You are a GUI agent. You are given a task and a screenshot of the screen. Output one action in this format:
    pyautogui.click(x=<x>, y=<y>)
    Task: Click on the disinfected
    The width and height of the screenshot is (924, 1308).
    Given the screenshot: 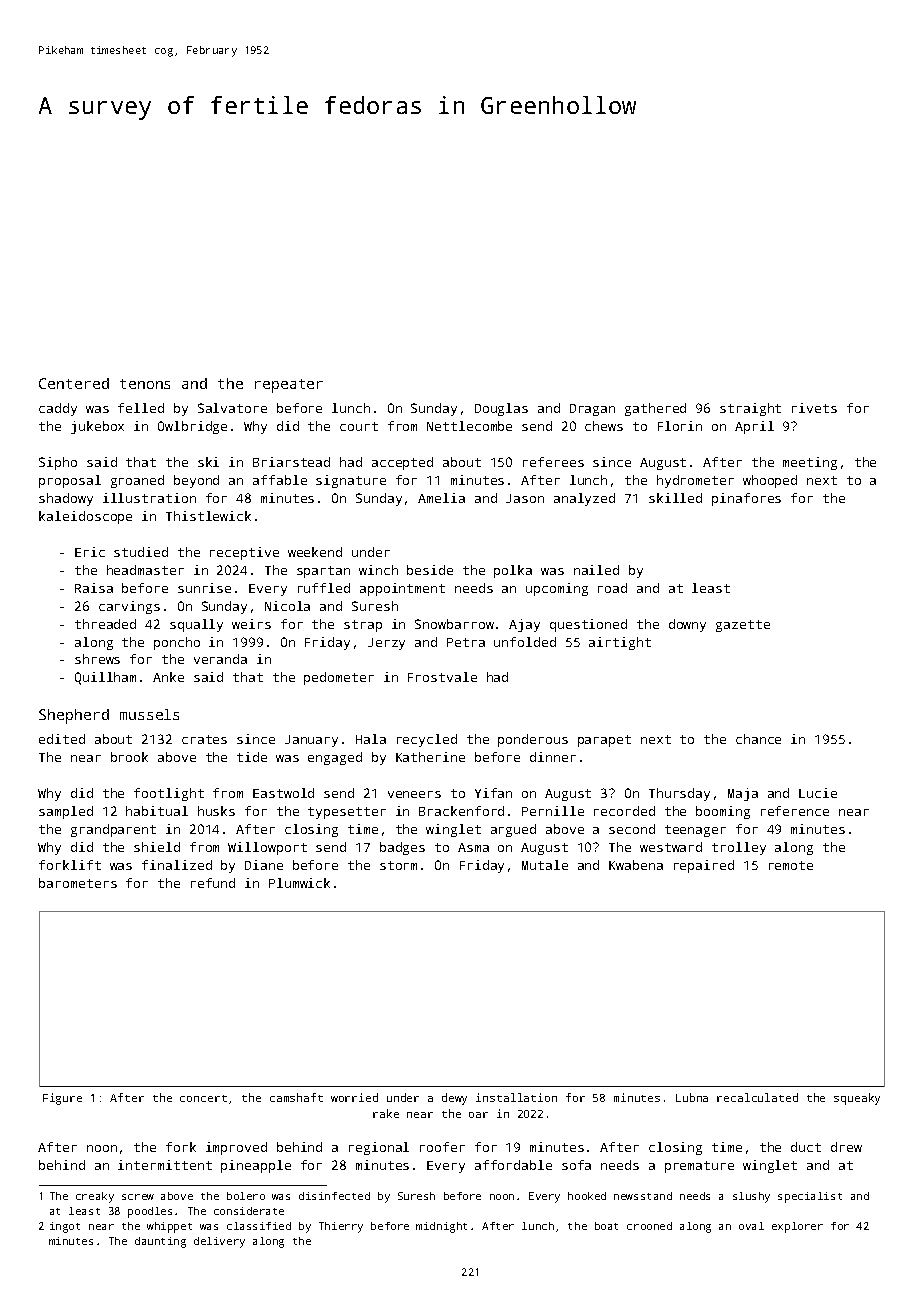 What is the action you would take?
    pyautogui.click(x=334, y=1196)
